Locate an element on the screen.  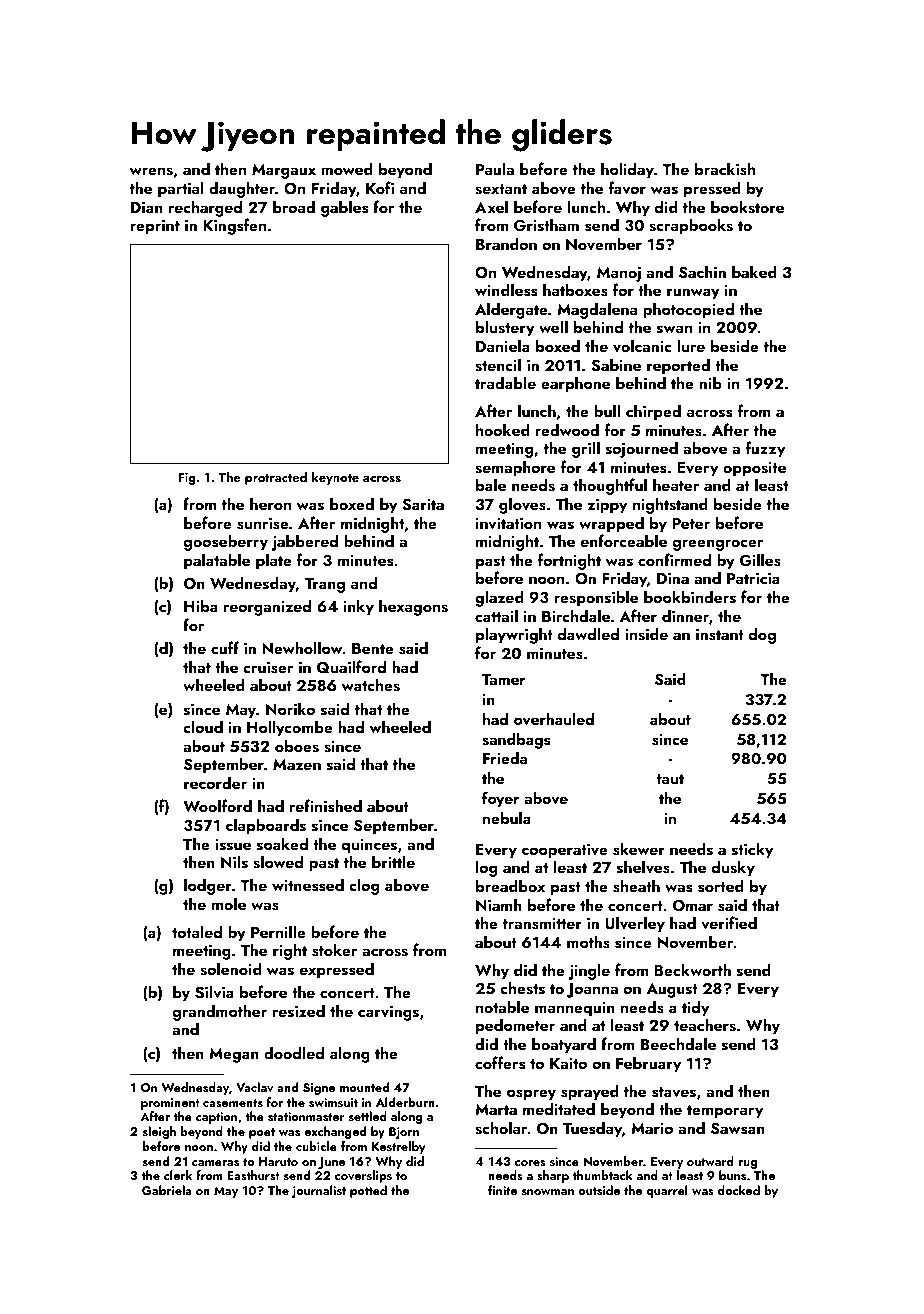
Gabriela is located at coordinates (167, 1190).
